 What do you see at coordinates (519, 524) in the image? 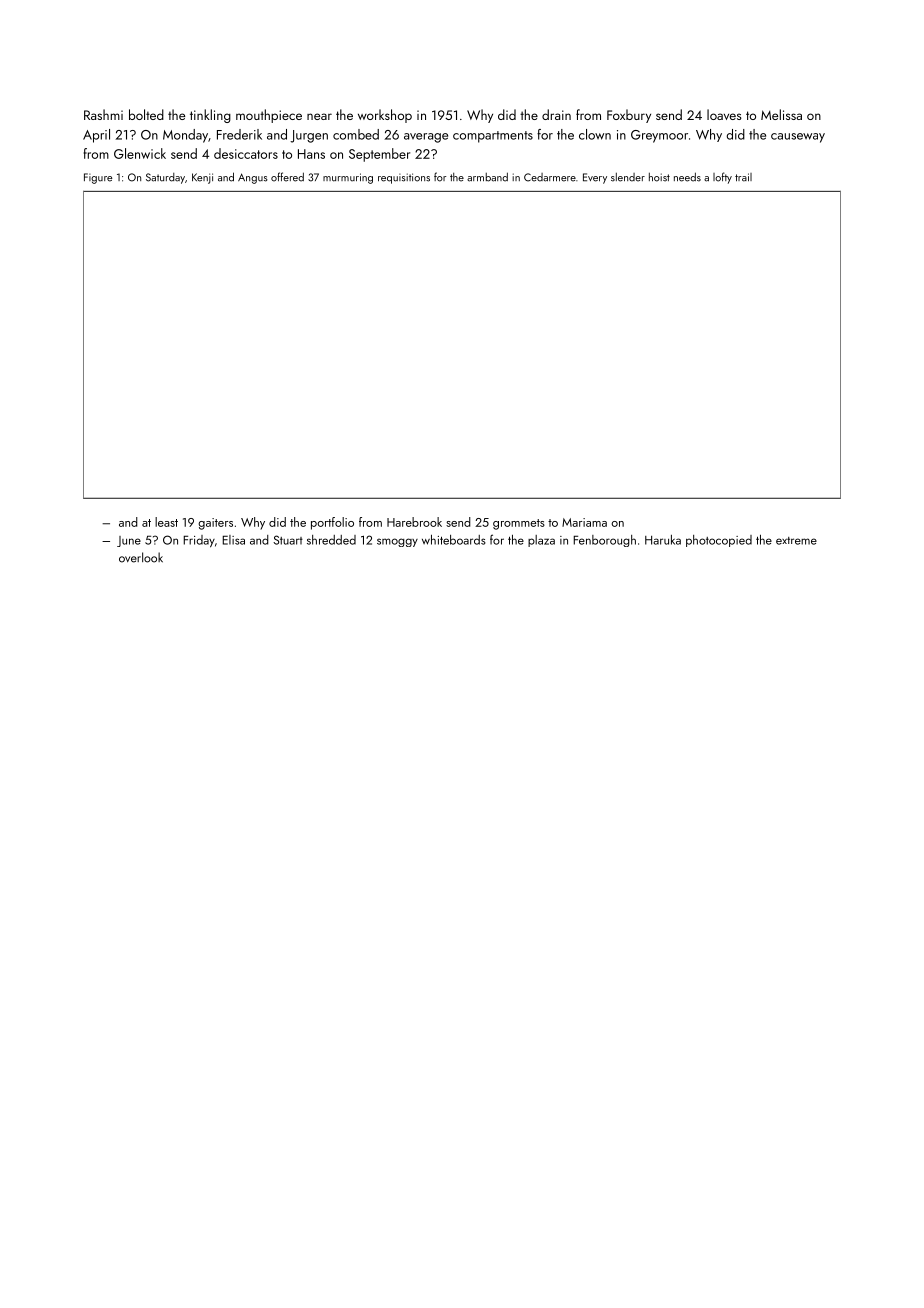
I see `grommets` at bounding box center [519, 524].
